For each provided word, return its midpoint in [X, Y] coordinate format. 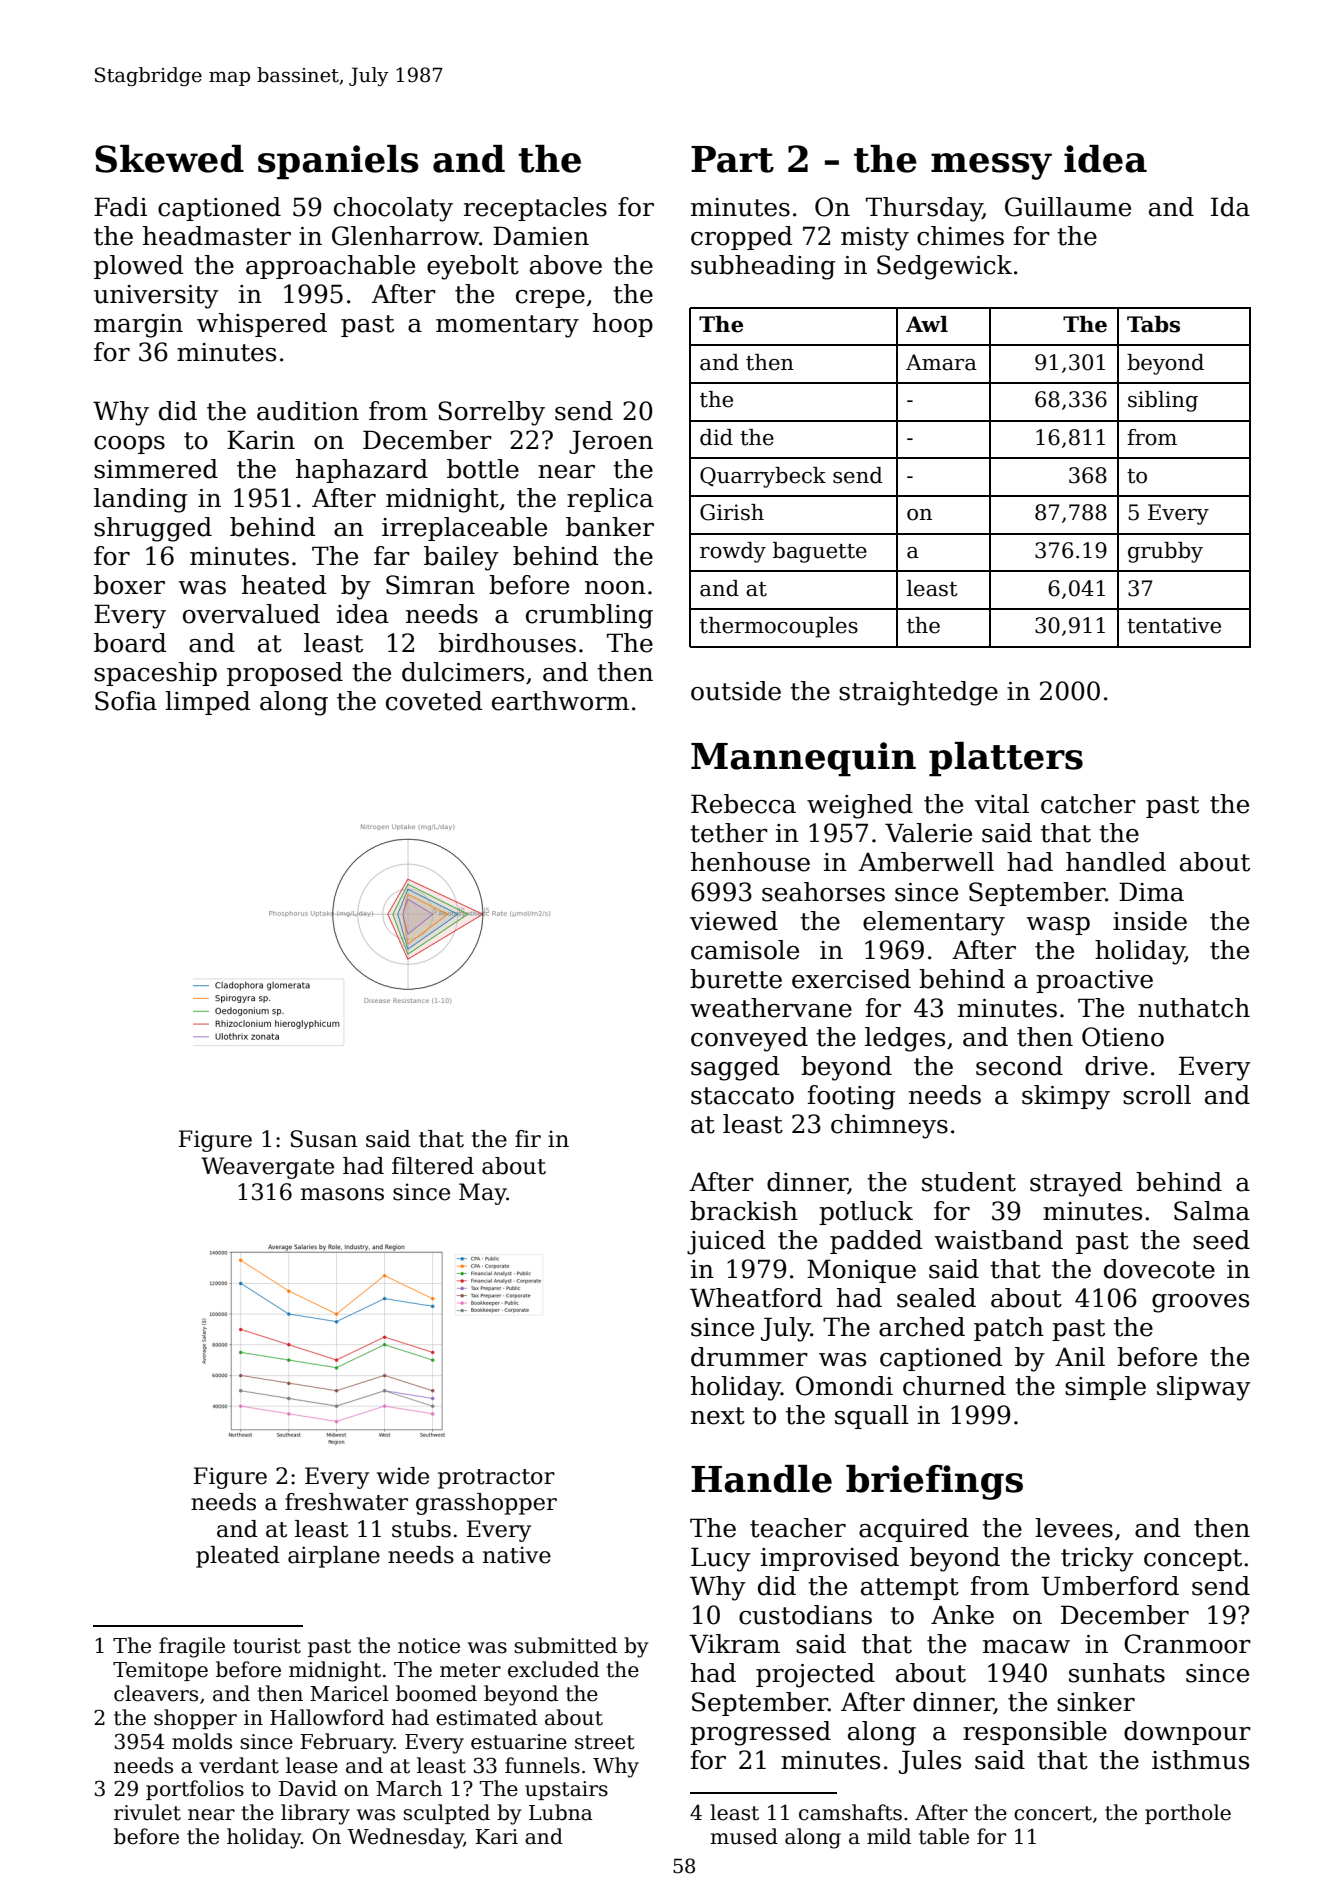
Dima [1151, 892]
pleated [238, 1557]
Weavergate [267, 1168]
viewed [734, 921]
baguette [820, 552]
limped [208, 703]
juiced [726, 1242]
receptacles [535, 209]
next [718, 1416]
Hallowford [327, 1717]
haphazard [362, 471]
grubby [1165, 552]
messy [991, 166]
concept [1193, 1560]
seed [1221, 1240]
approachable [330, 267]
